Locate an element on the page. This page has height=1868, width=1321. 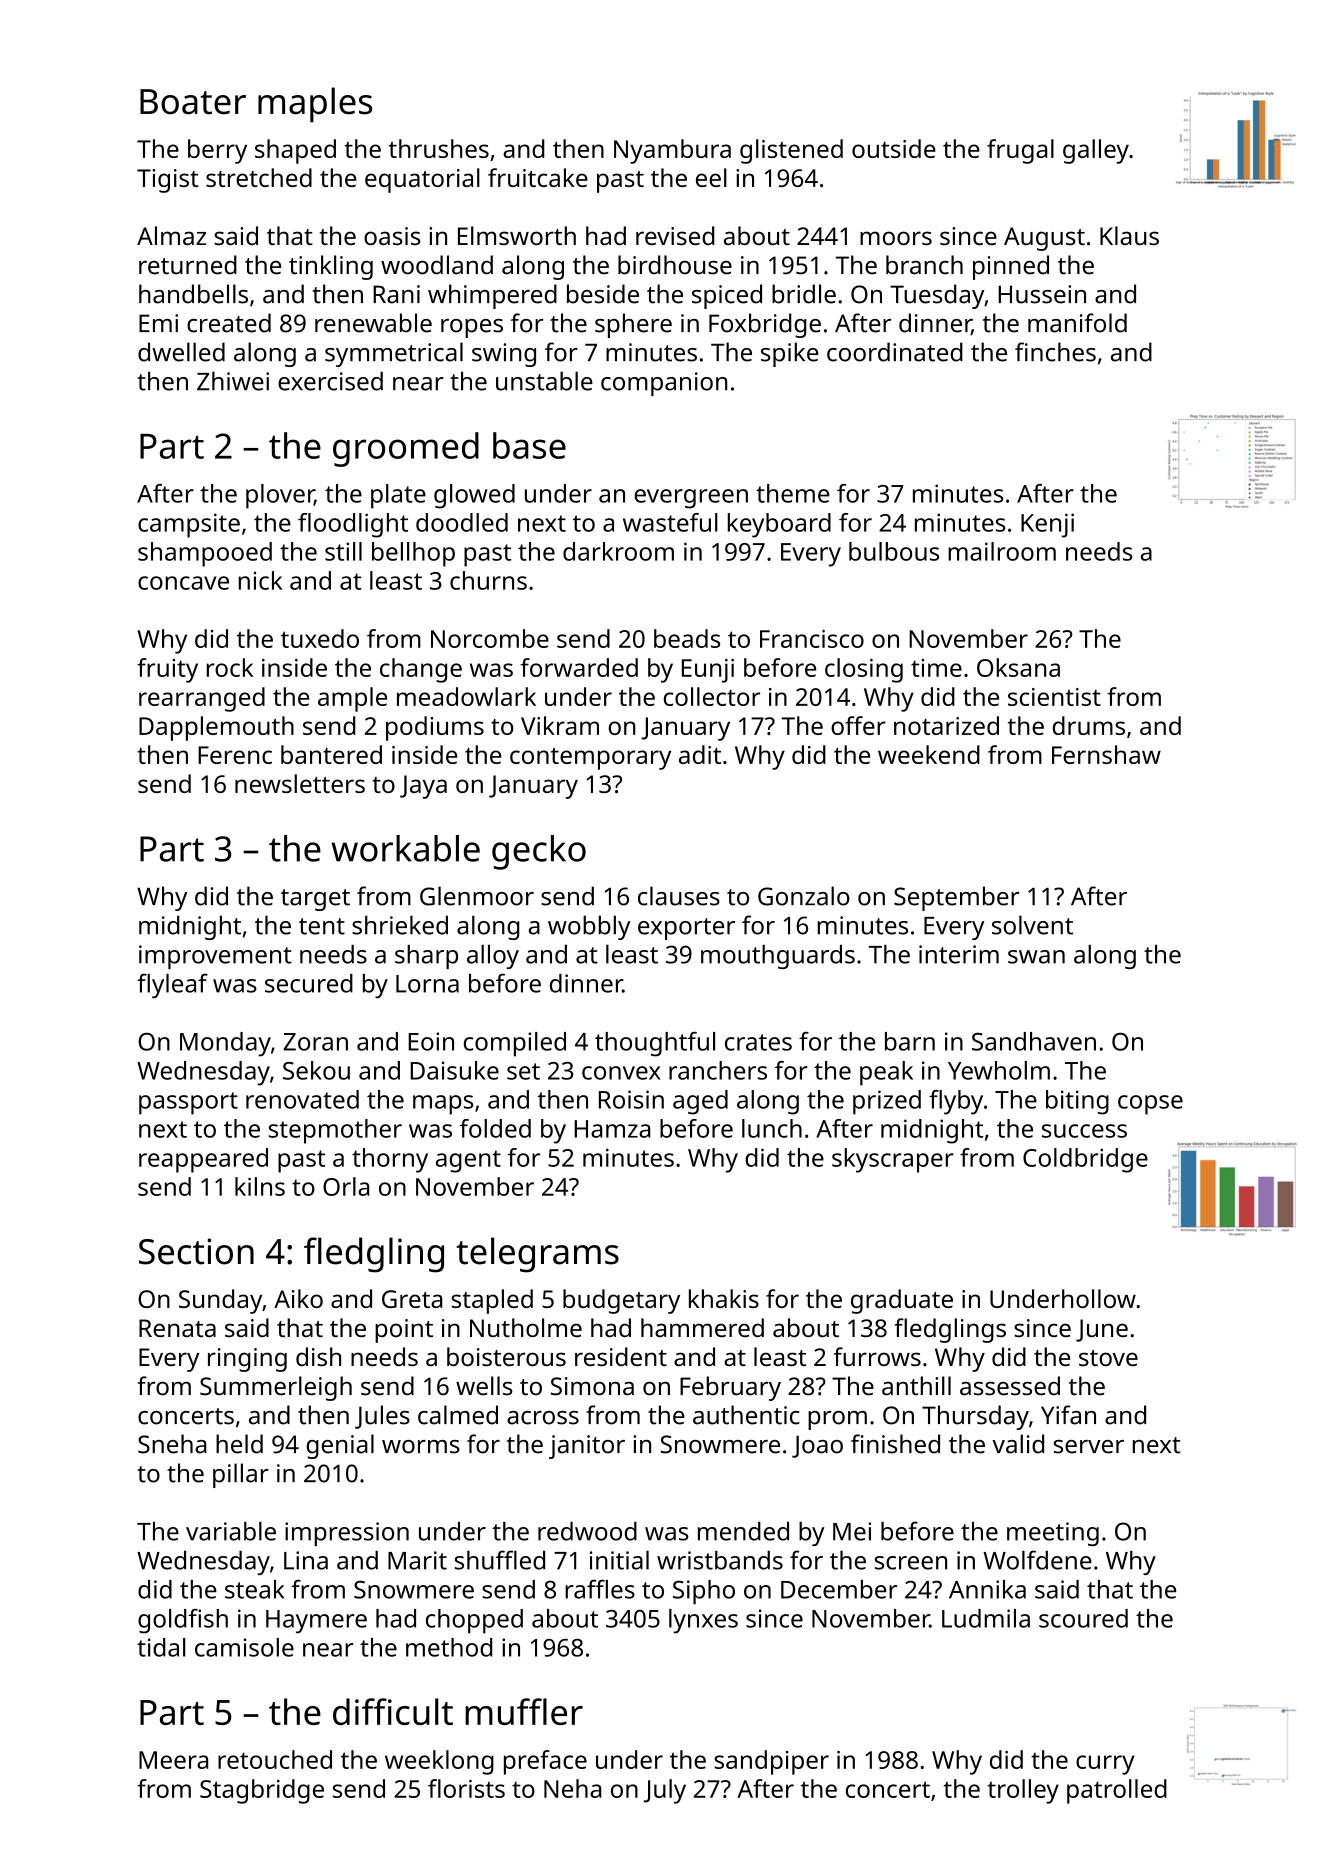
Fernshaw is located at coordinates (1106, 754).
